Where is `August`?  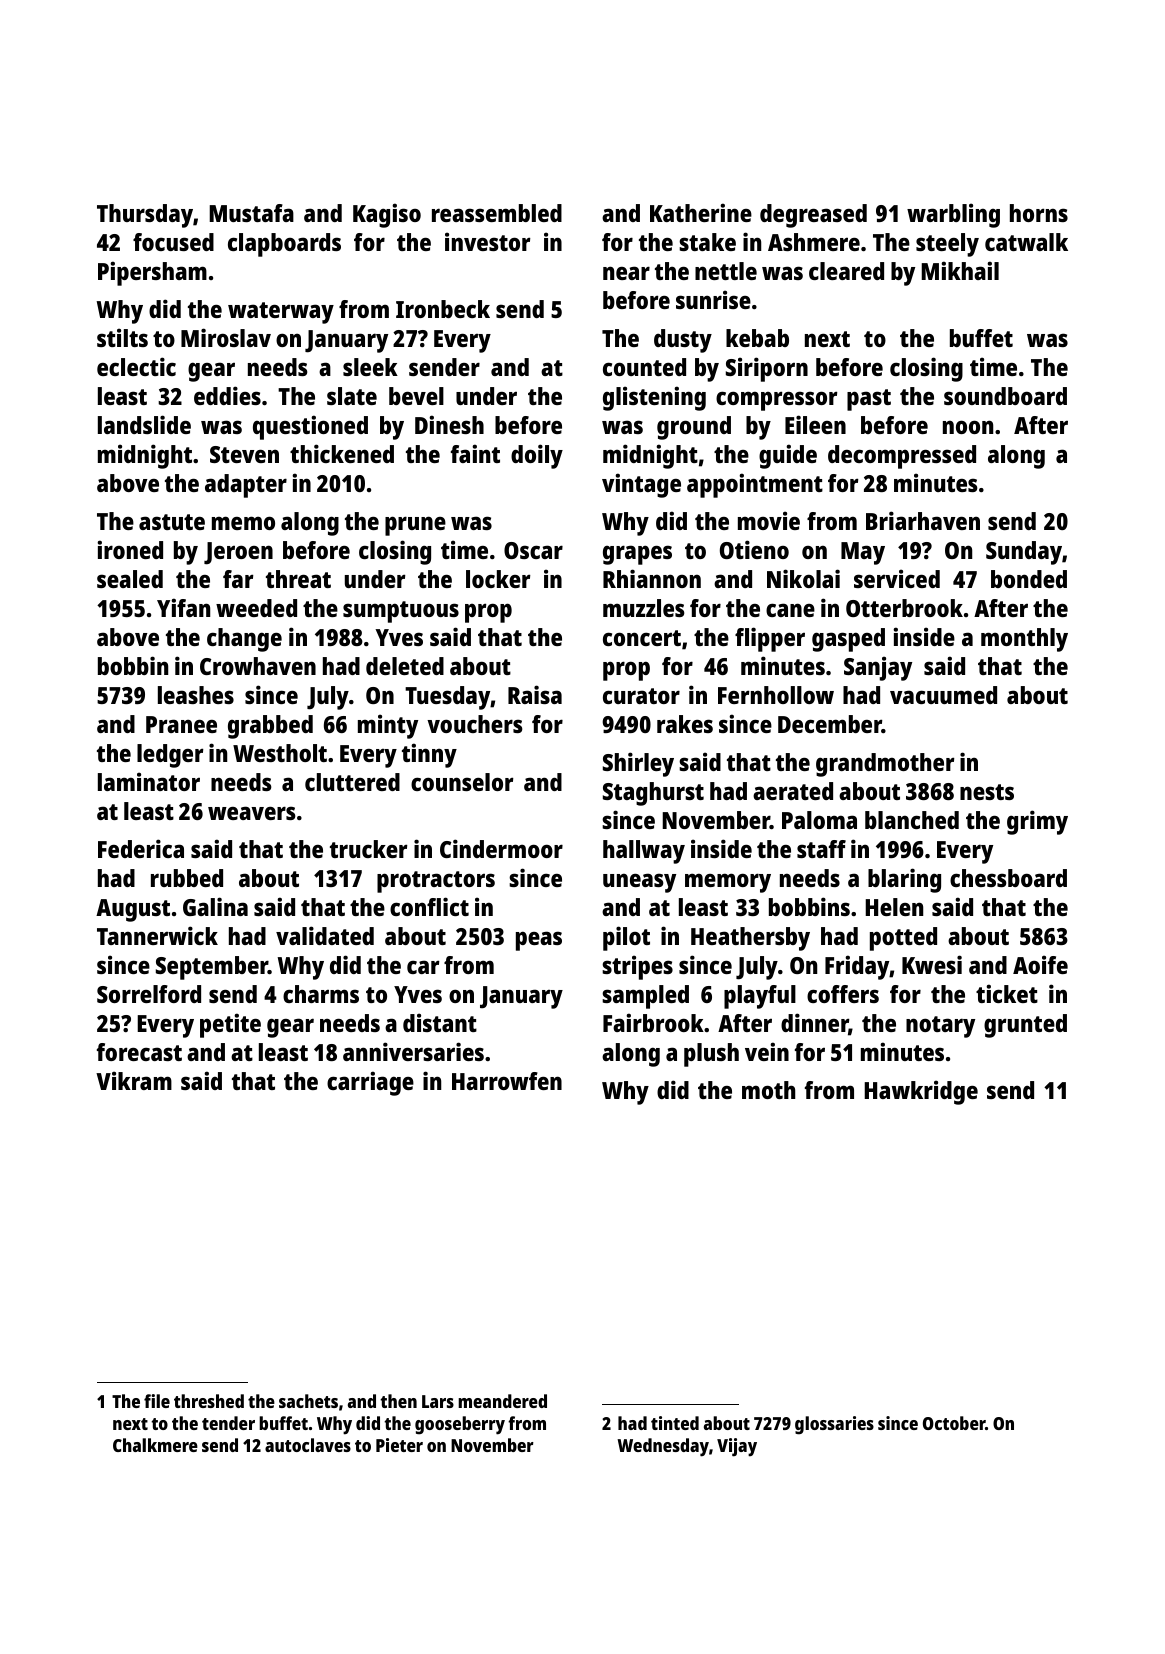
August is located at coordinates (133, 910).
